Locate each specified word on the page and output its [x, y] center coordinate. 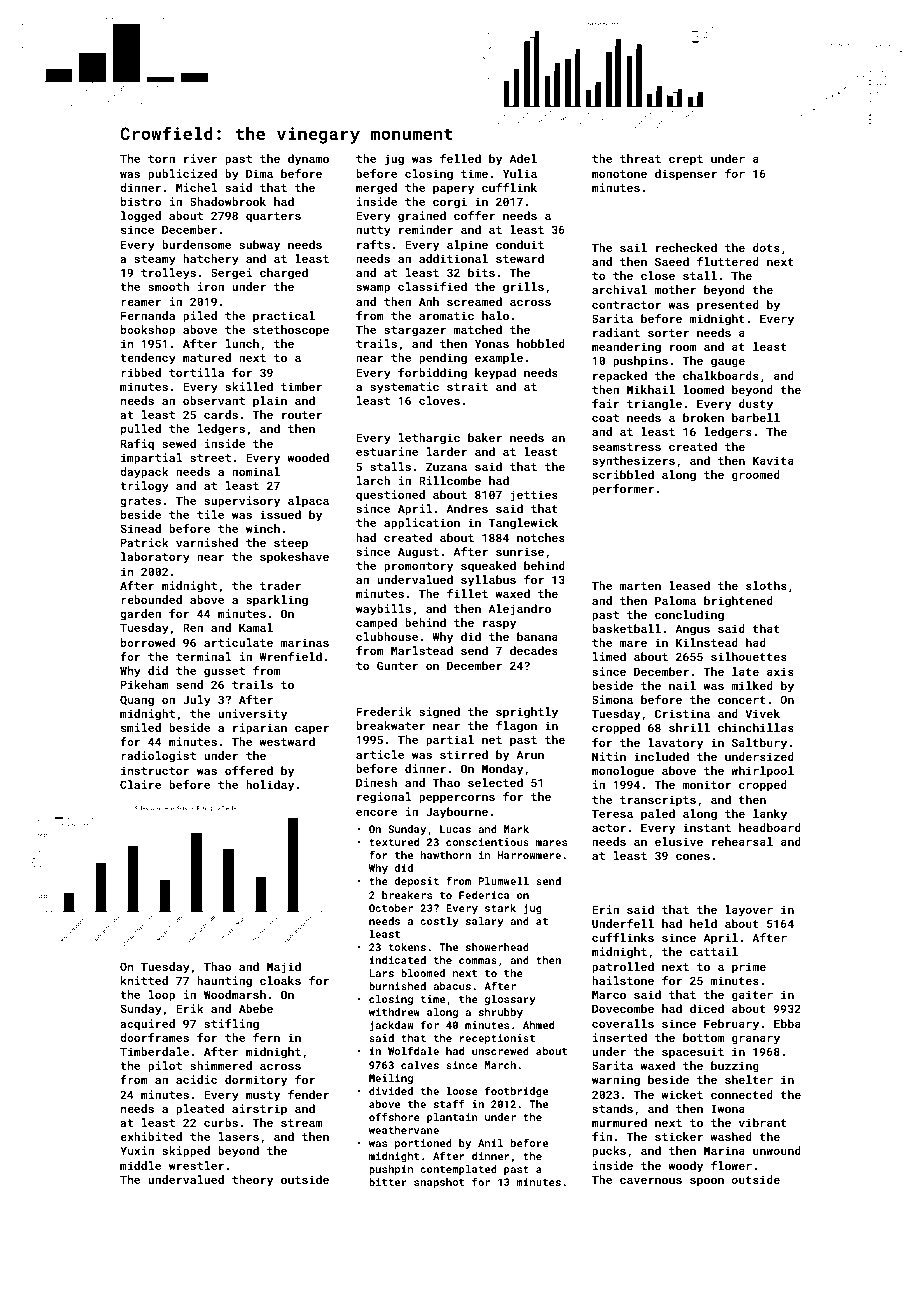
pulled [141, 430]
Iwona [728, 1108]
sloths [766, 585]
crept [686, 160]
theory [252, 1181]
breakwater [390, 725]
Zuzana [446, 466]
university [252, 715]
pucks [609, 1152]
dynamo [308, 160]
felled [460, 158]
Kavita [773, 460]
